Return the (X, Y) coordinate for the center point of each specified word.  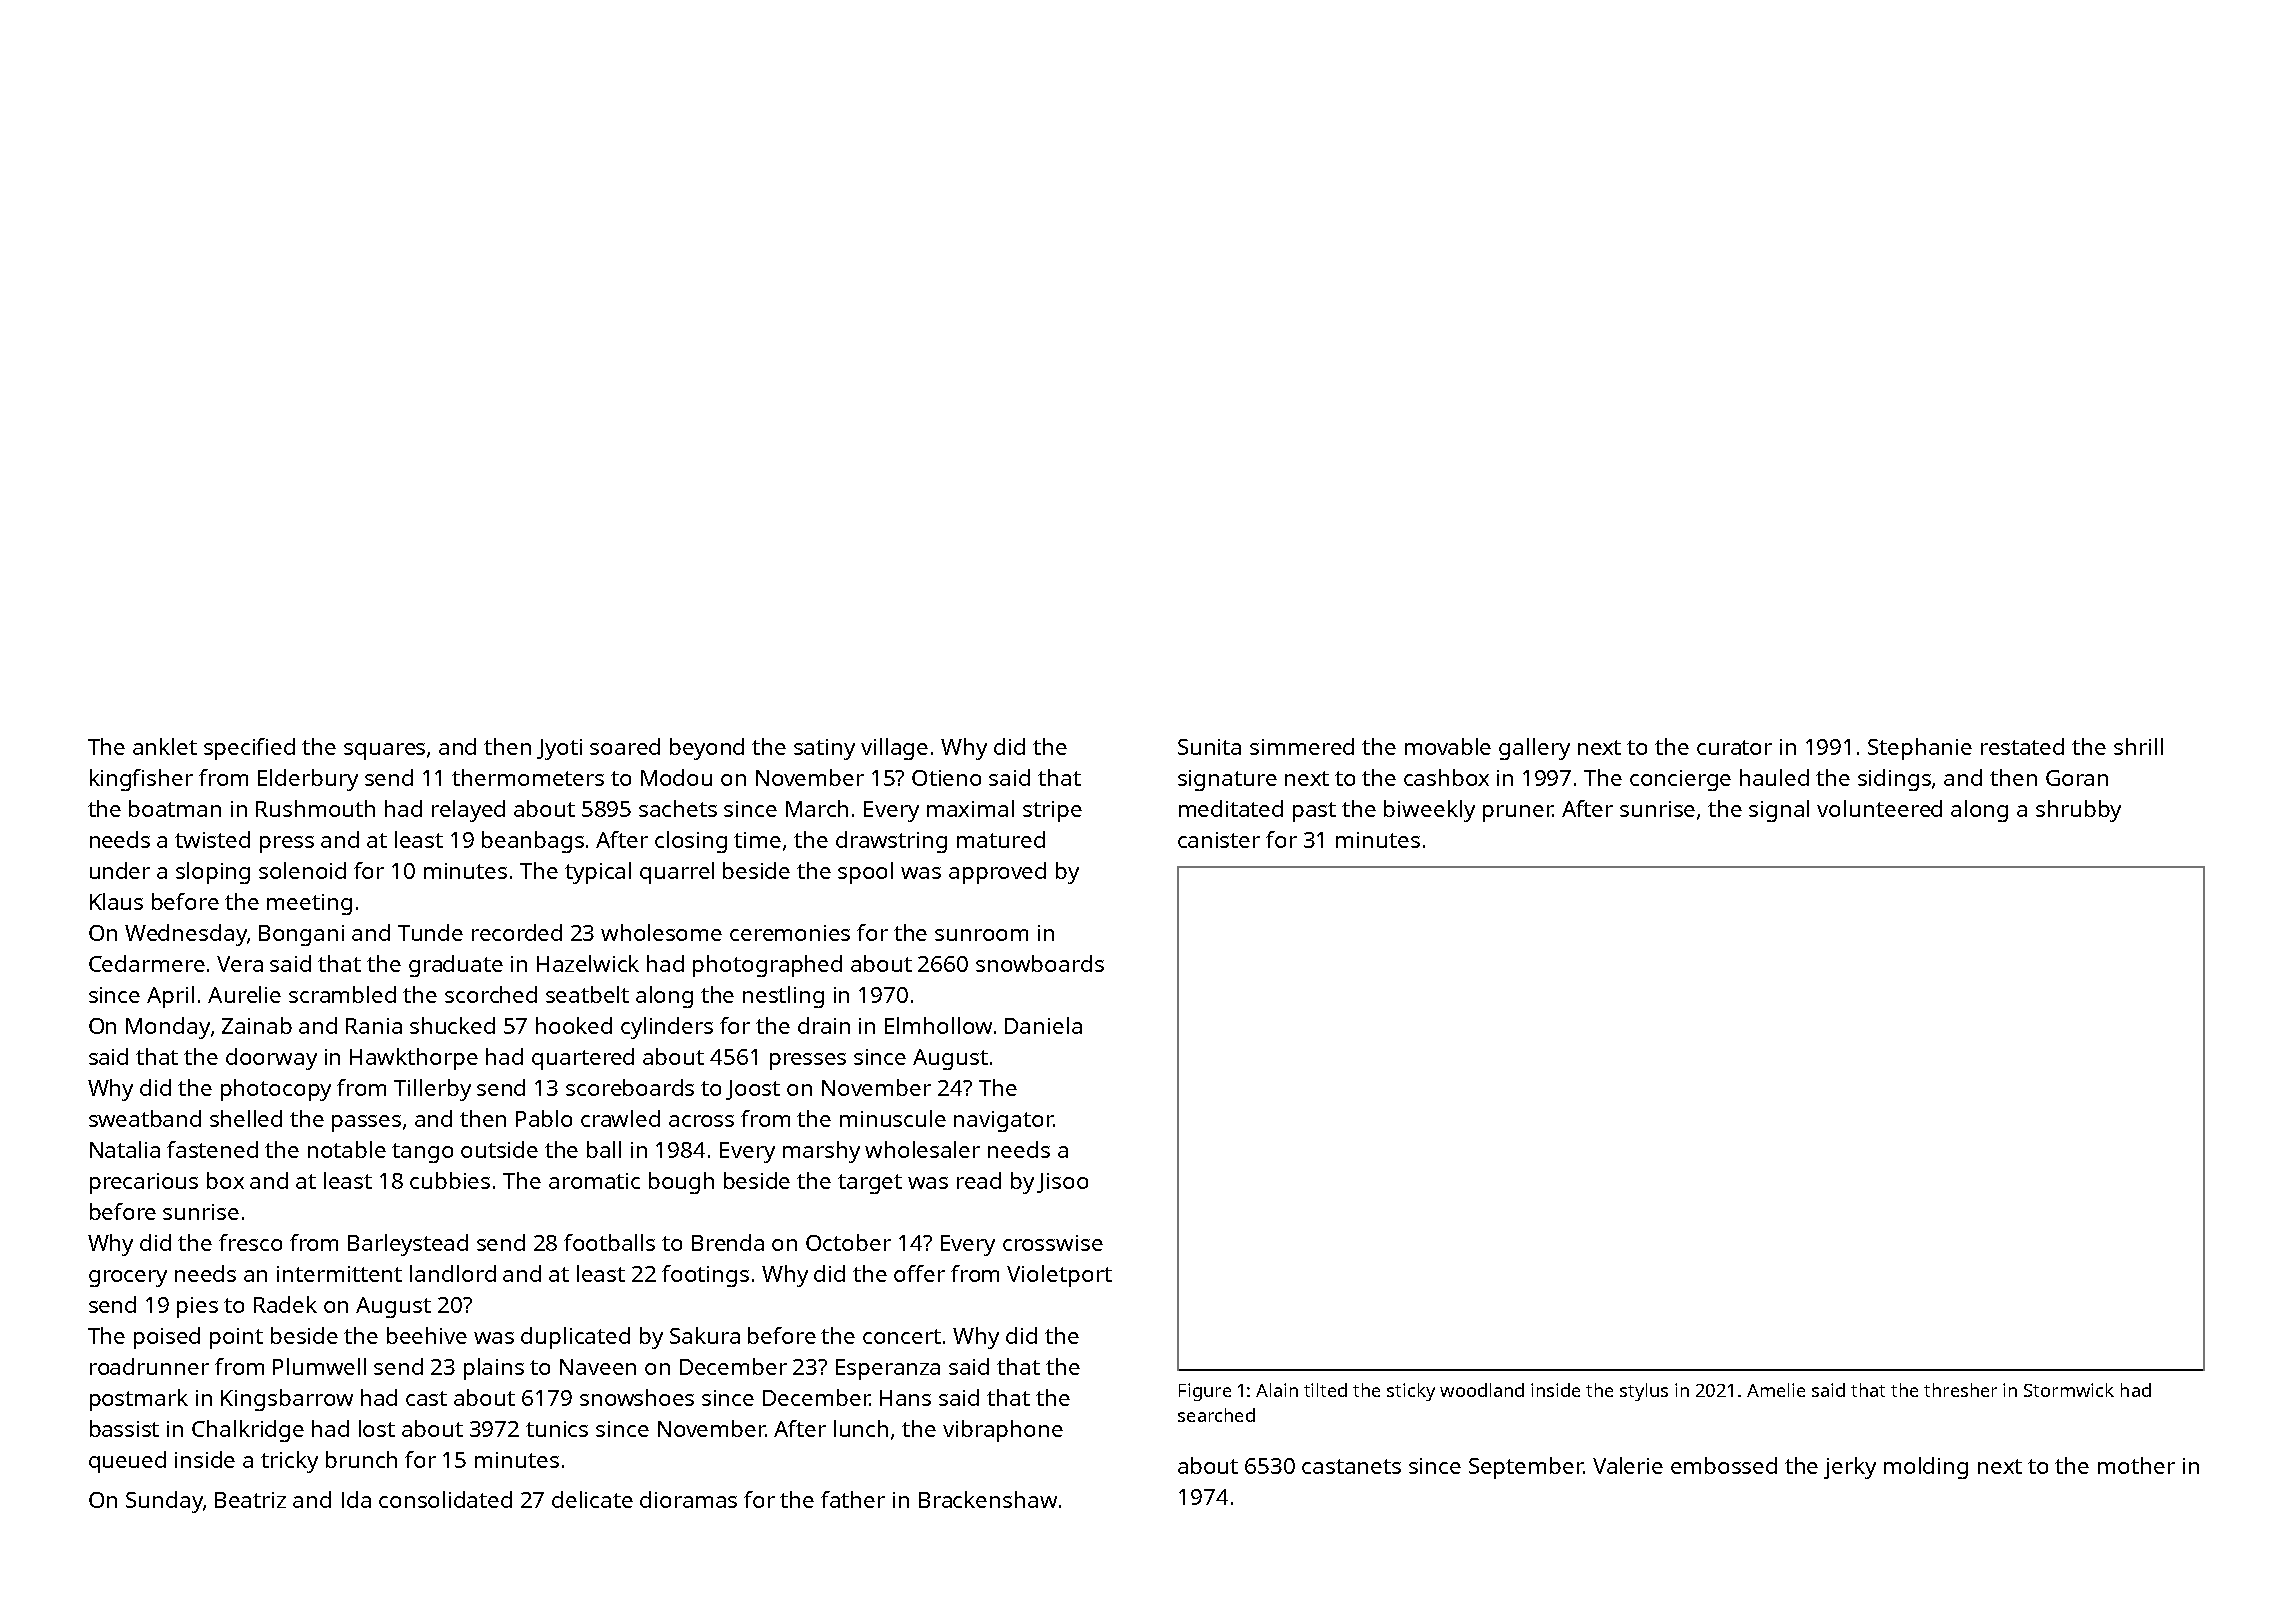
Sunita (1209, 747)
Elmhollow (938, 1025)
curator (1734, 747)
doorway (271, 1059)
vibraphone (1003, 1431)
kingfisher (141, 780)
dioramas (688, 1499)
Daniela (1043, 1025)
